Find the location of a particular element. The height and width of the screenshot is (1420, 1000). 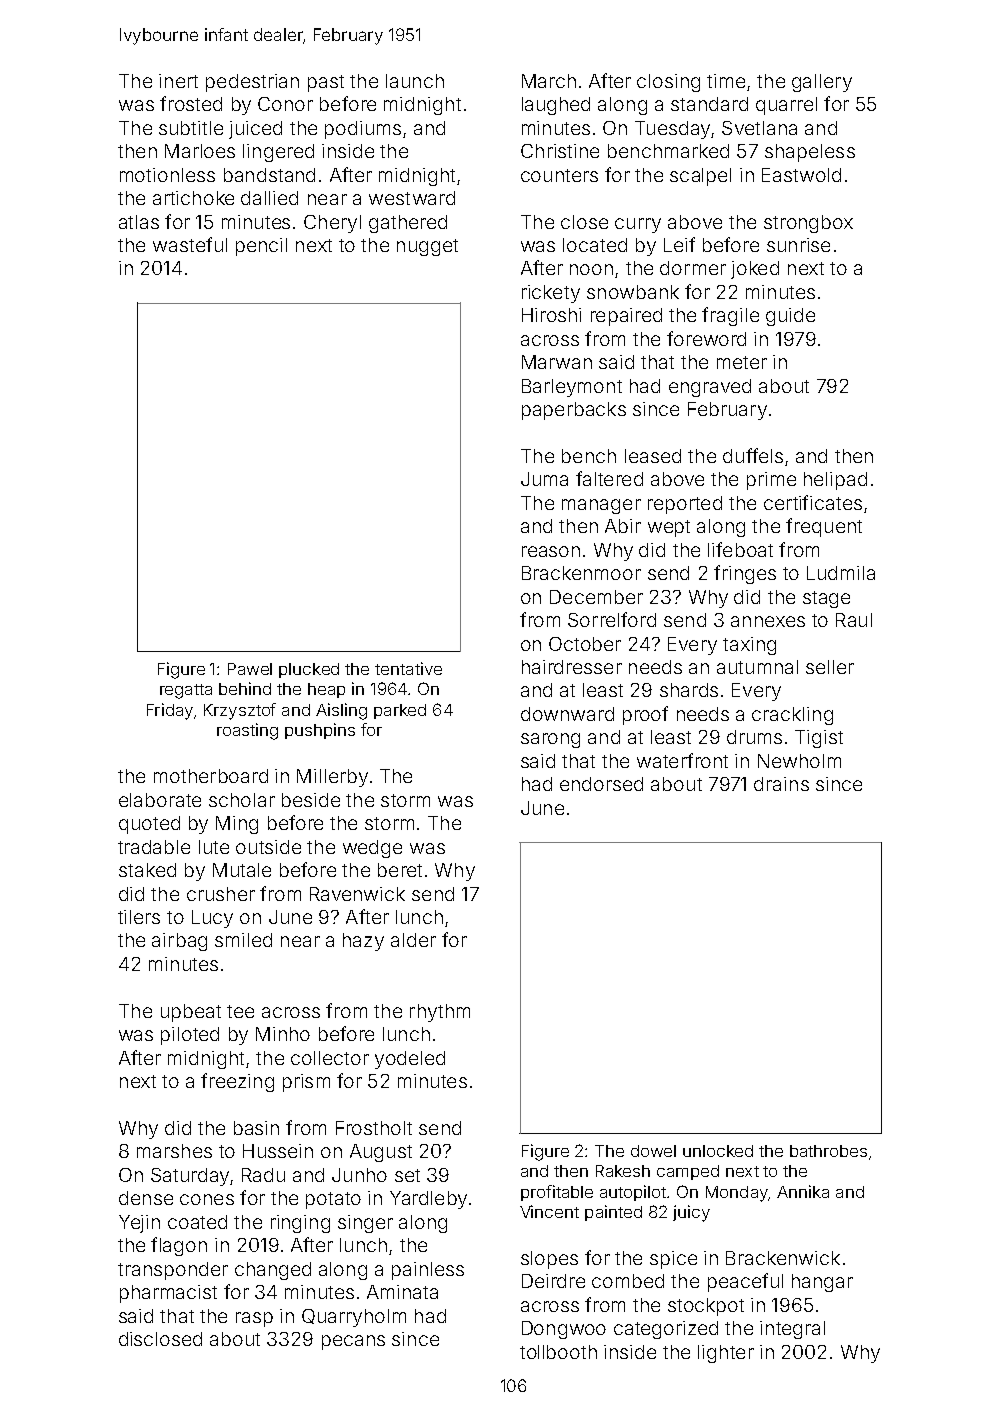

pencil is located at coordinates (261, 247).
